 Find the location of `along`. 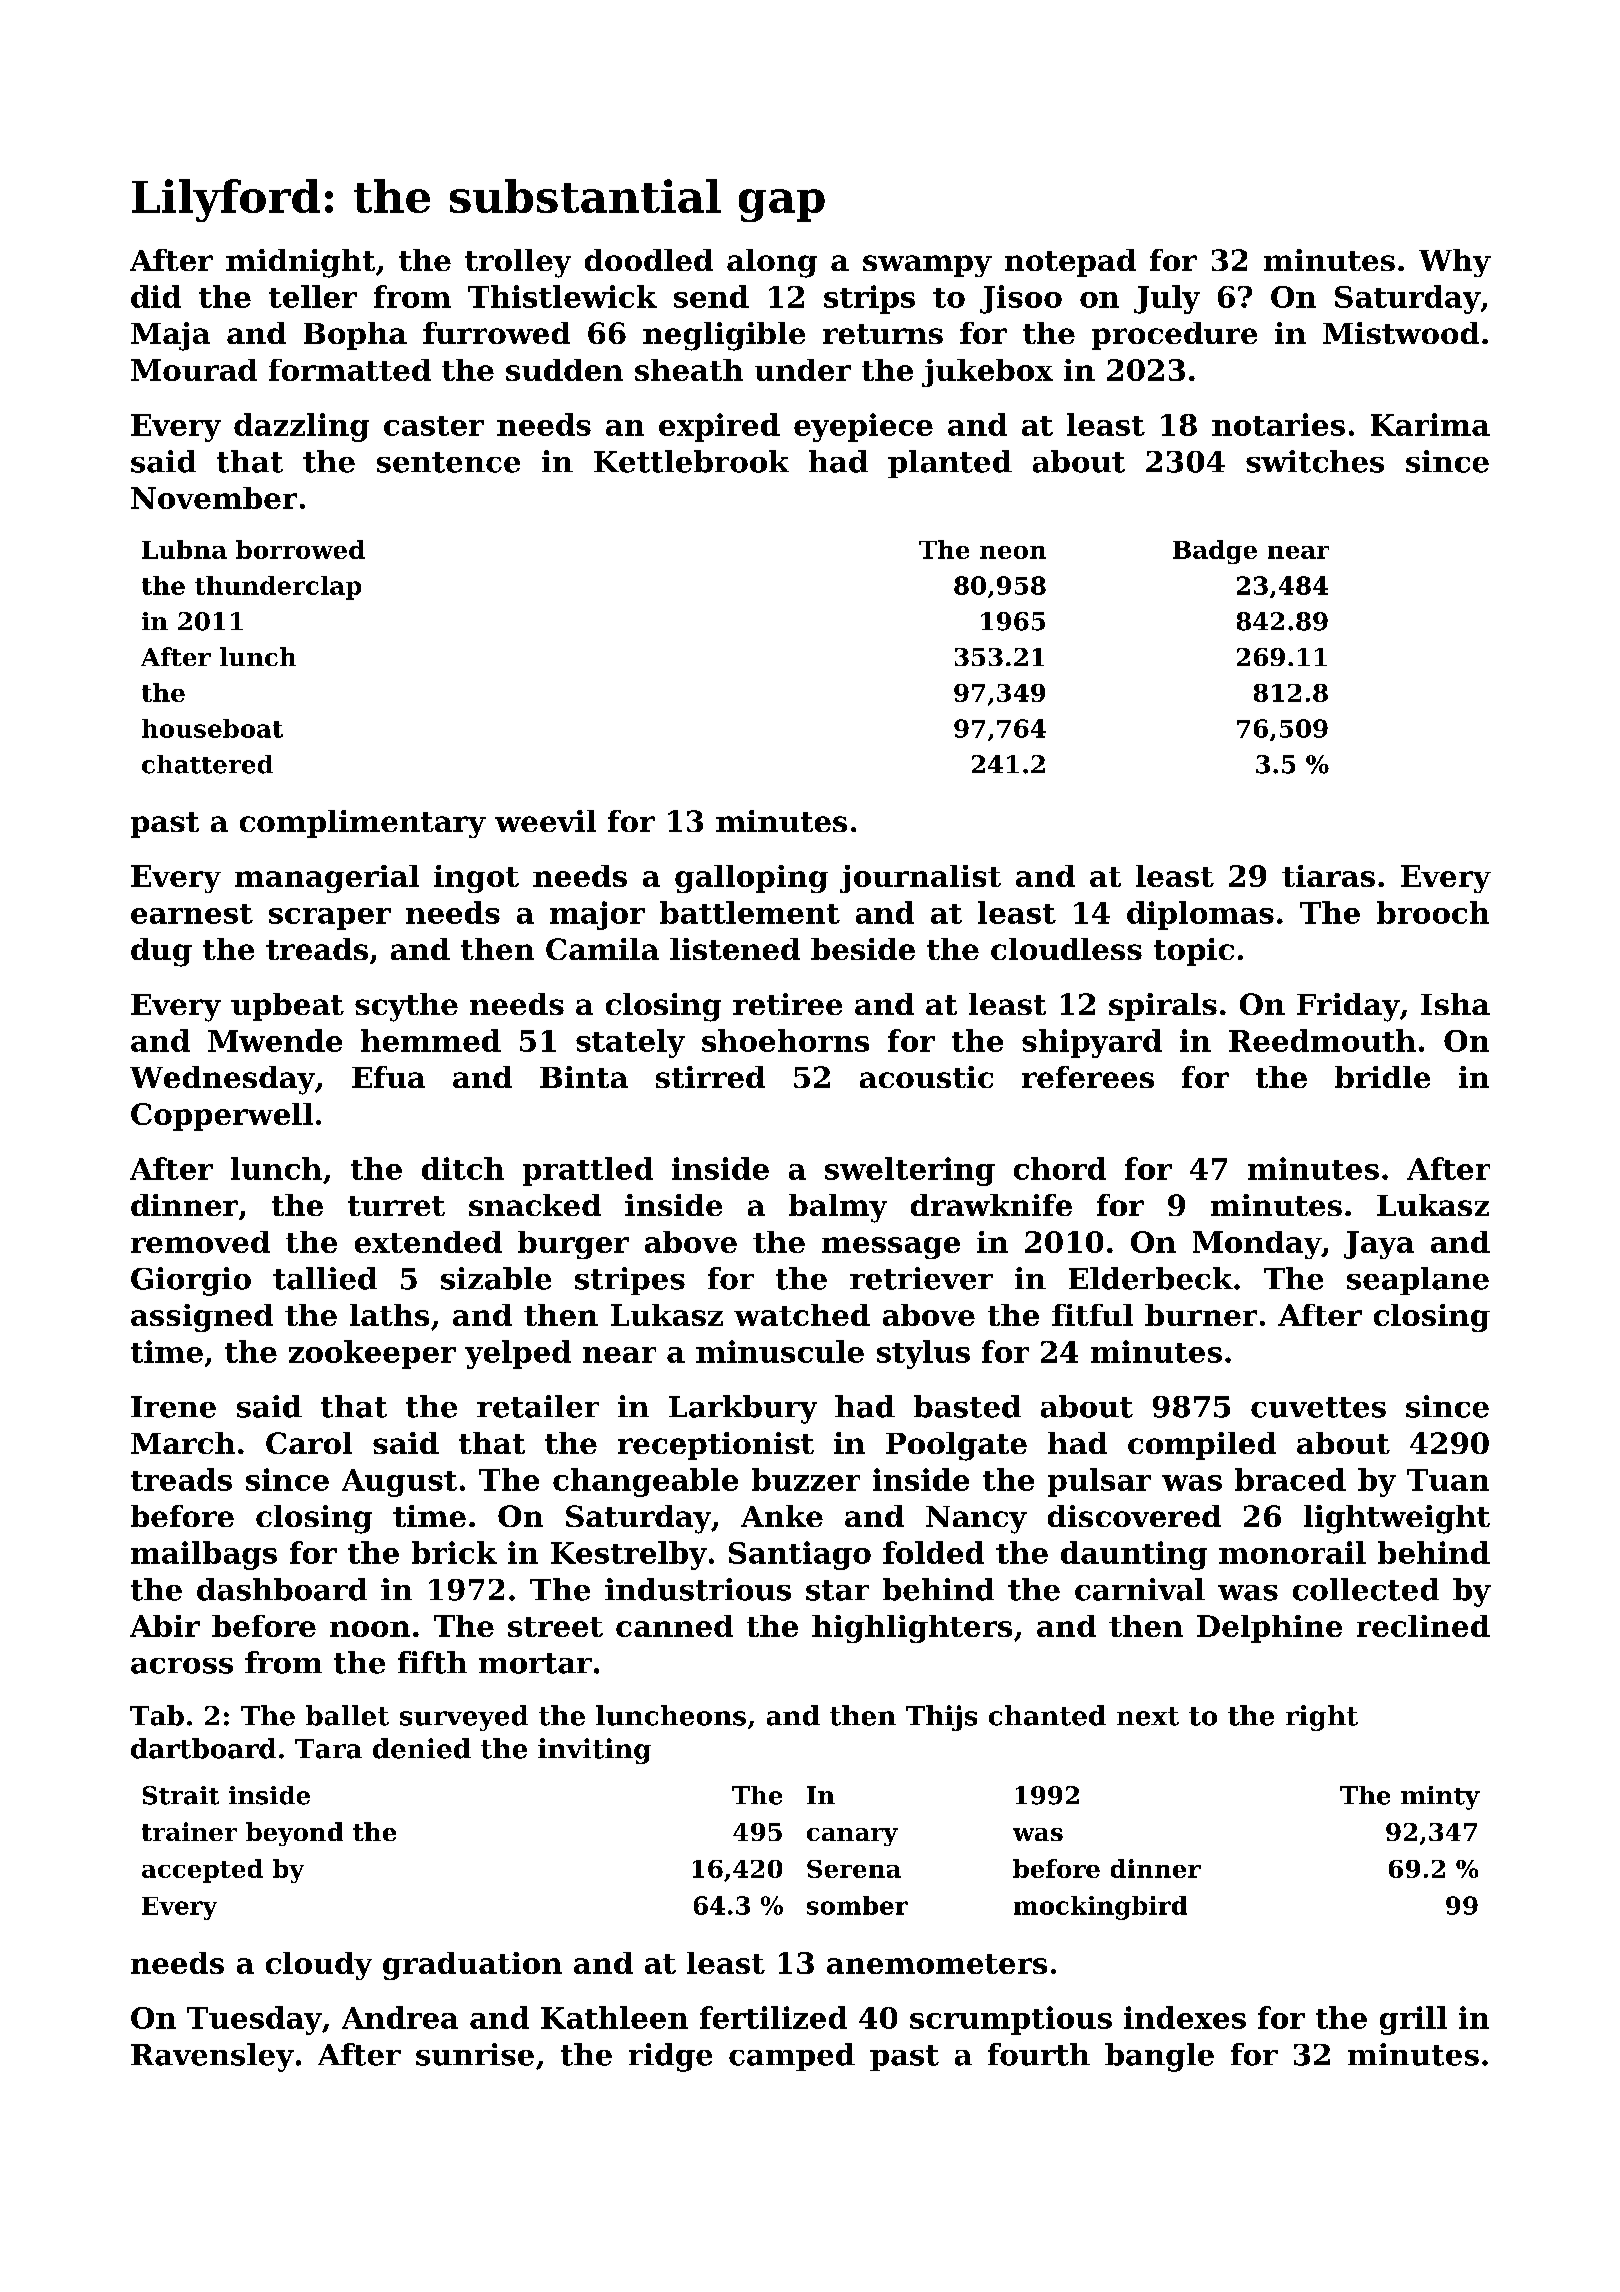

along is located at coordinates (772, 263).
